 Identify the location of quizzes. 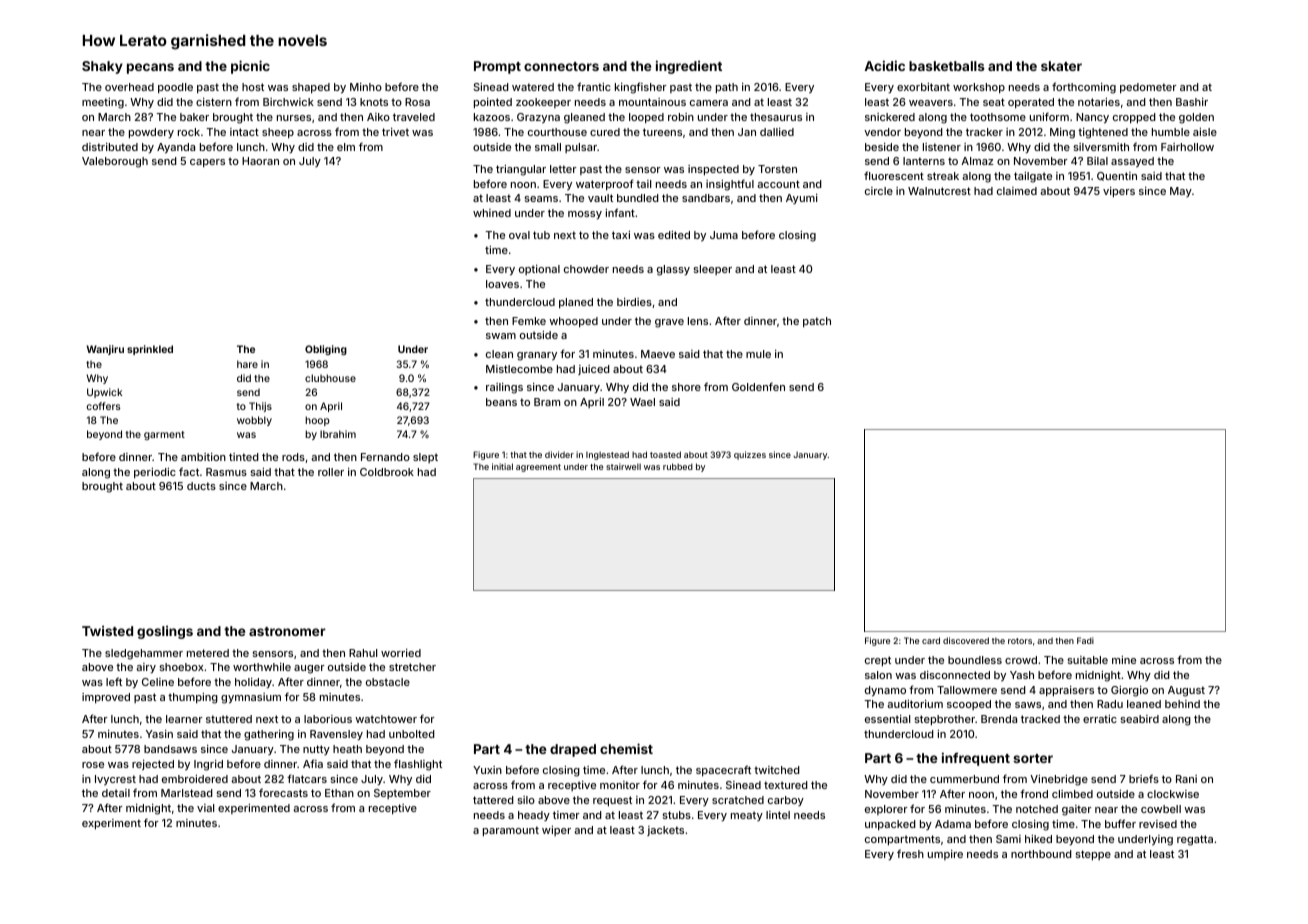
(750, 455).
